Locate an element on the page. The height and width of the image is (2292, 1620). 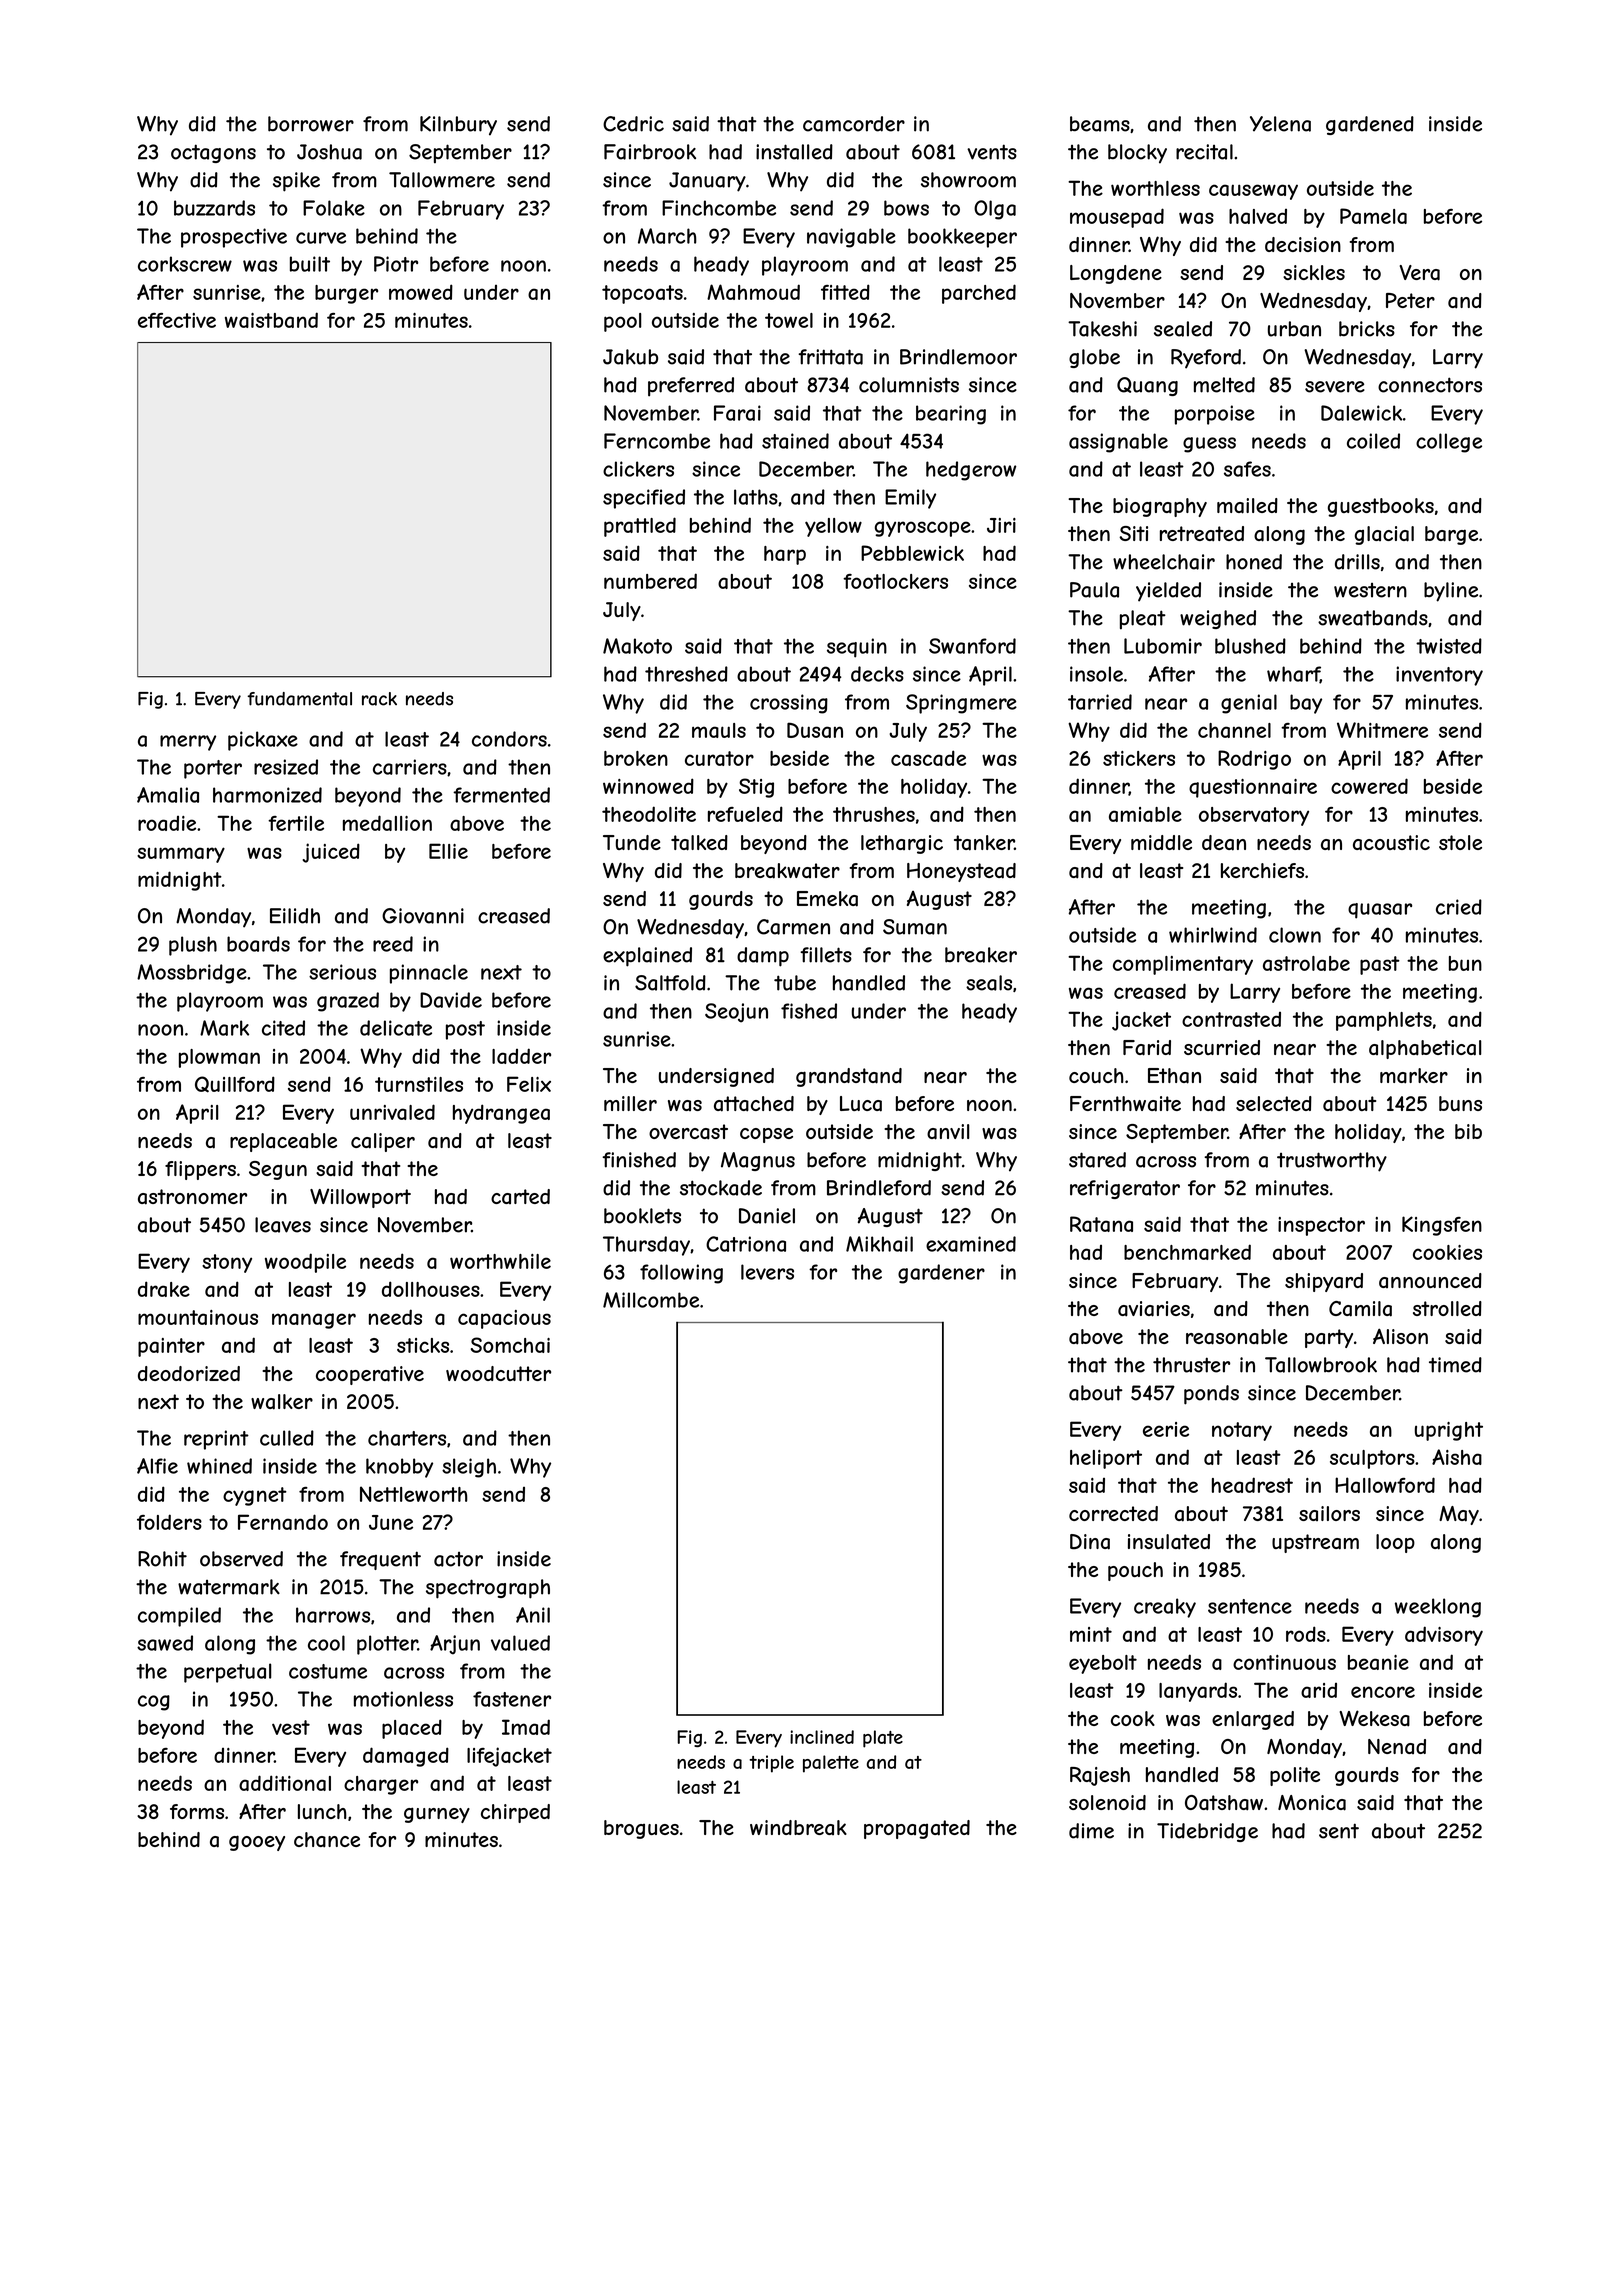
Quillford is located at coordinates (235, 1084).
